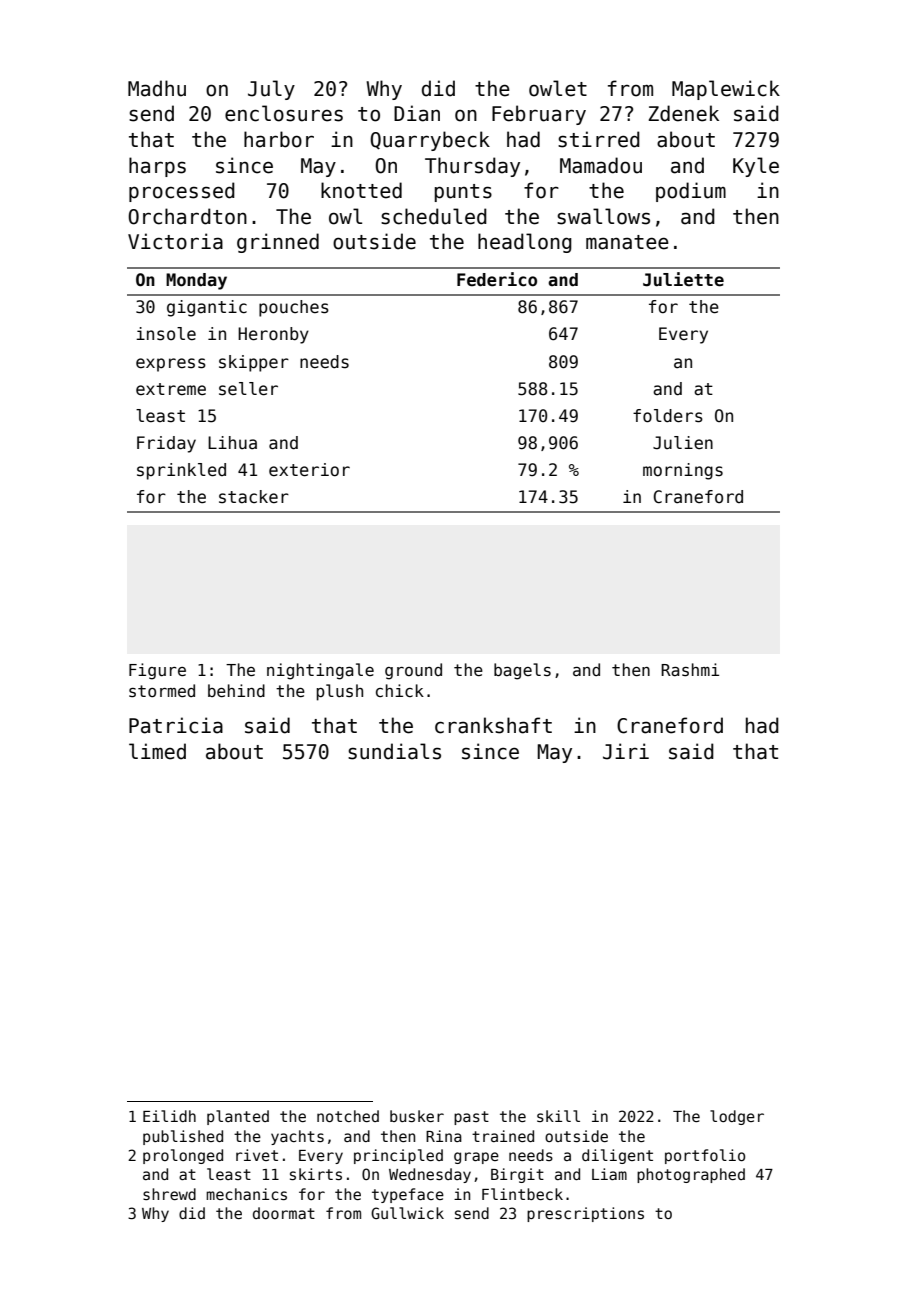 Image resolution: width=908 pixels, height=1316 pixels. Describe the element at coordinates (617, 1156) in the document. I see `diligent` at that location.
